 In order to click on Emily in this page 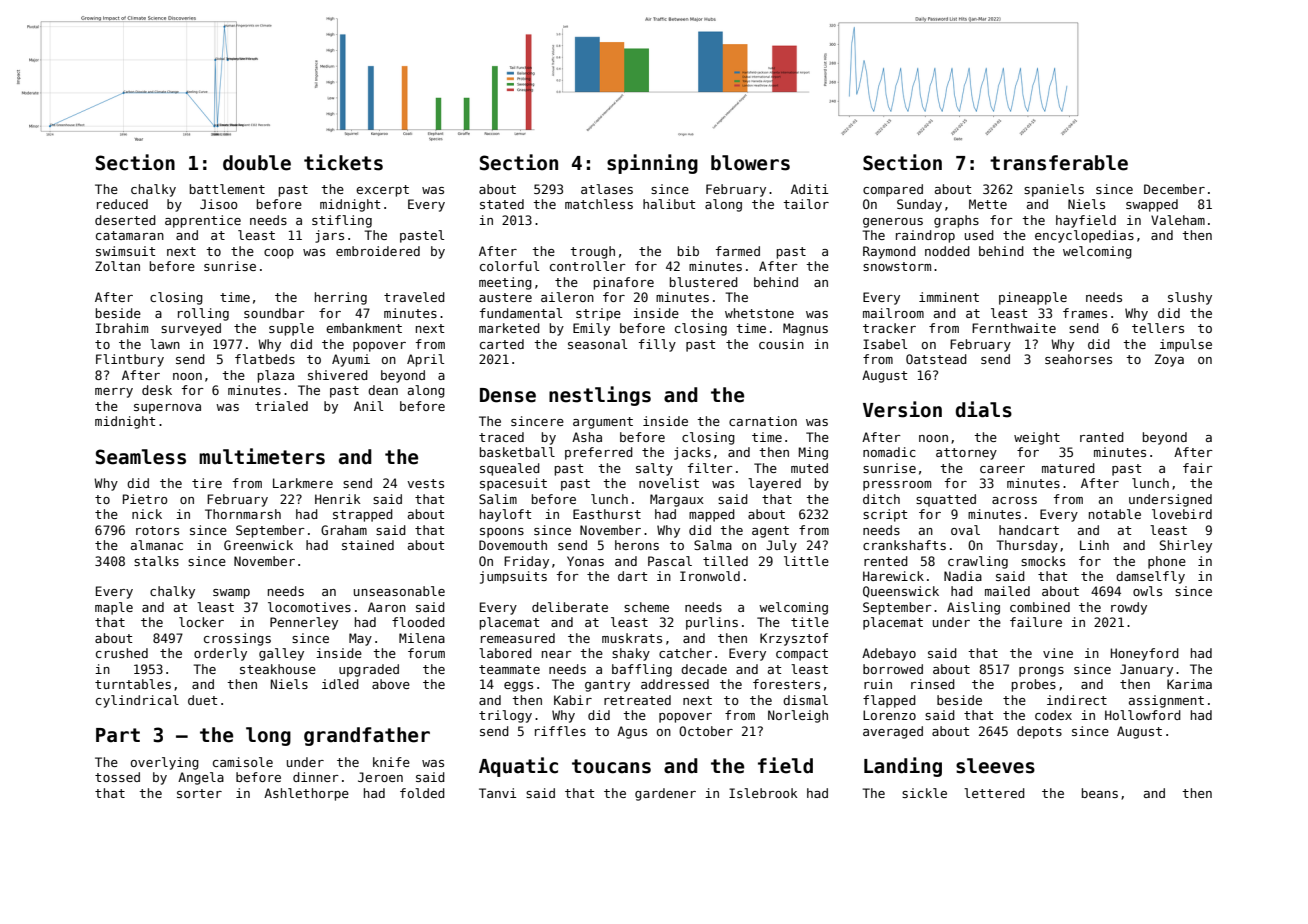, I will do `click(591, 329)`.
